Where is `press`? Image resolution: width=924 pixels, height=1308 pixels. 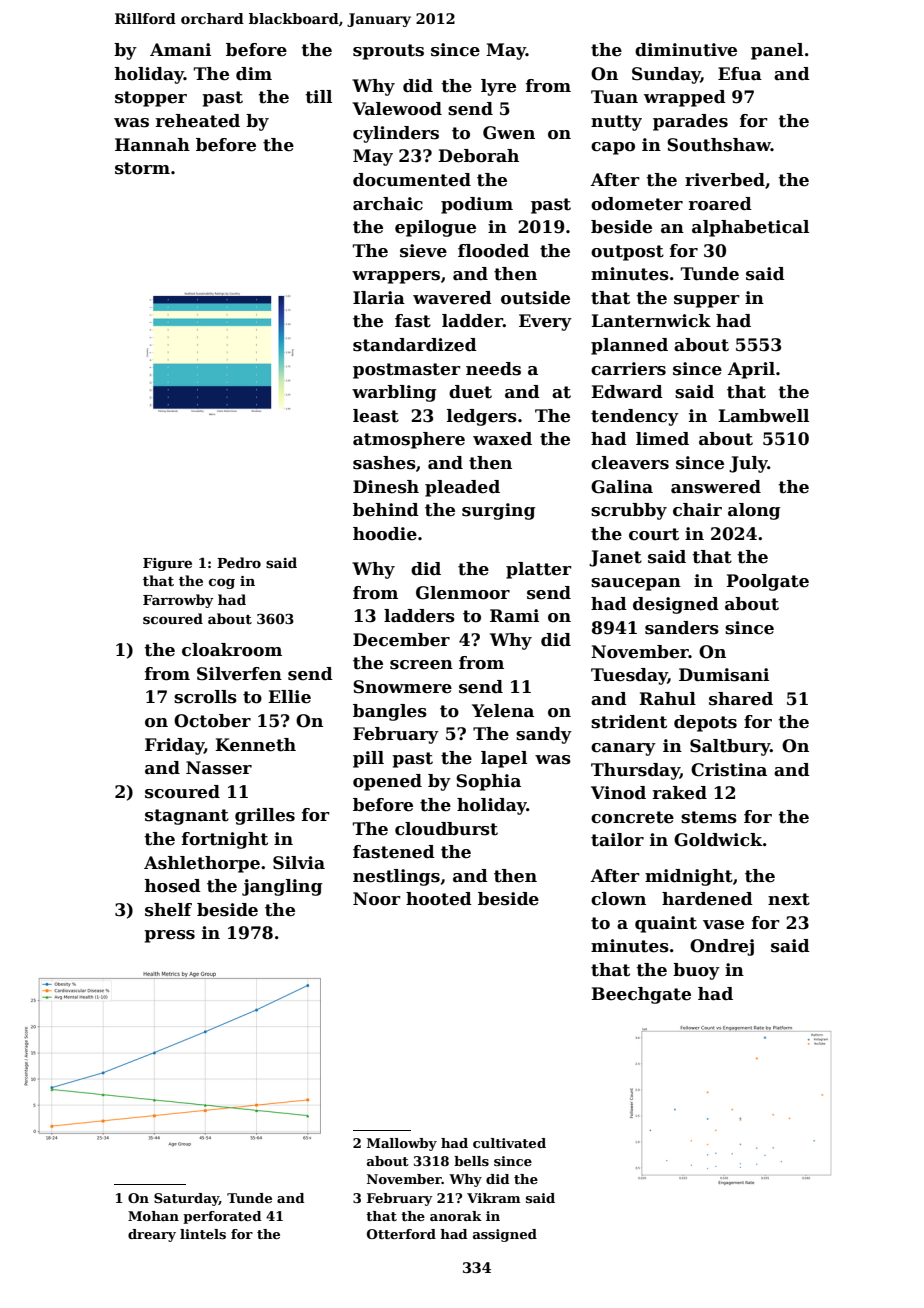
press is located at coordinates (169, 936).
